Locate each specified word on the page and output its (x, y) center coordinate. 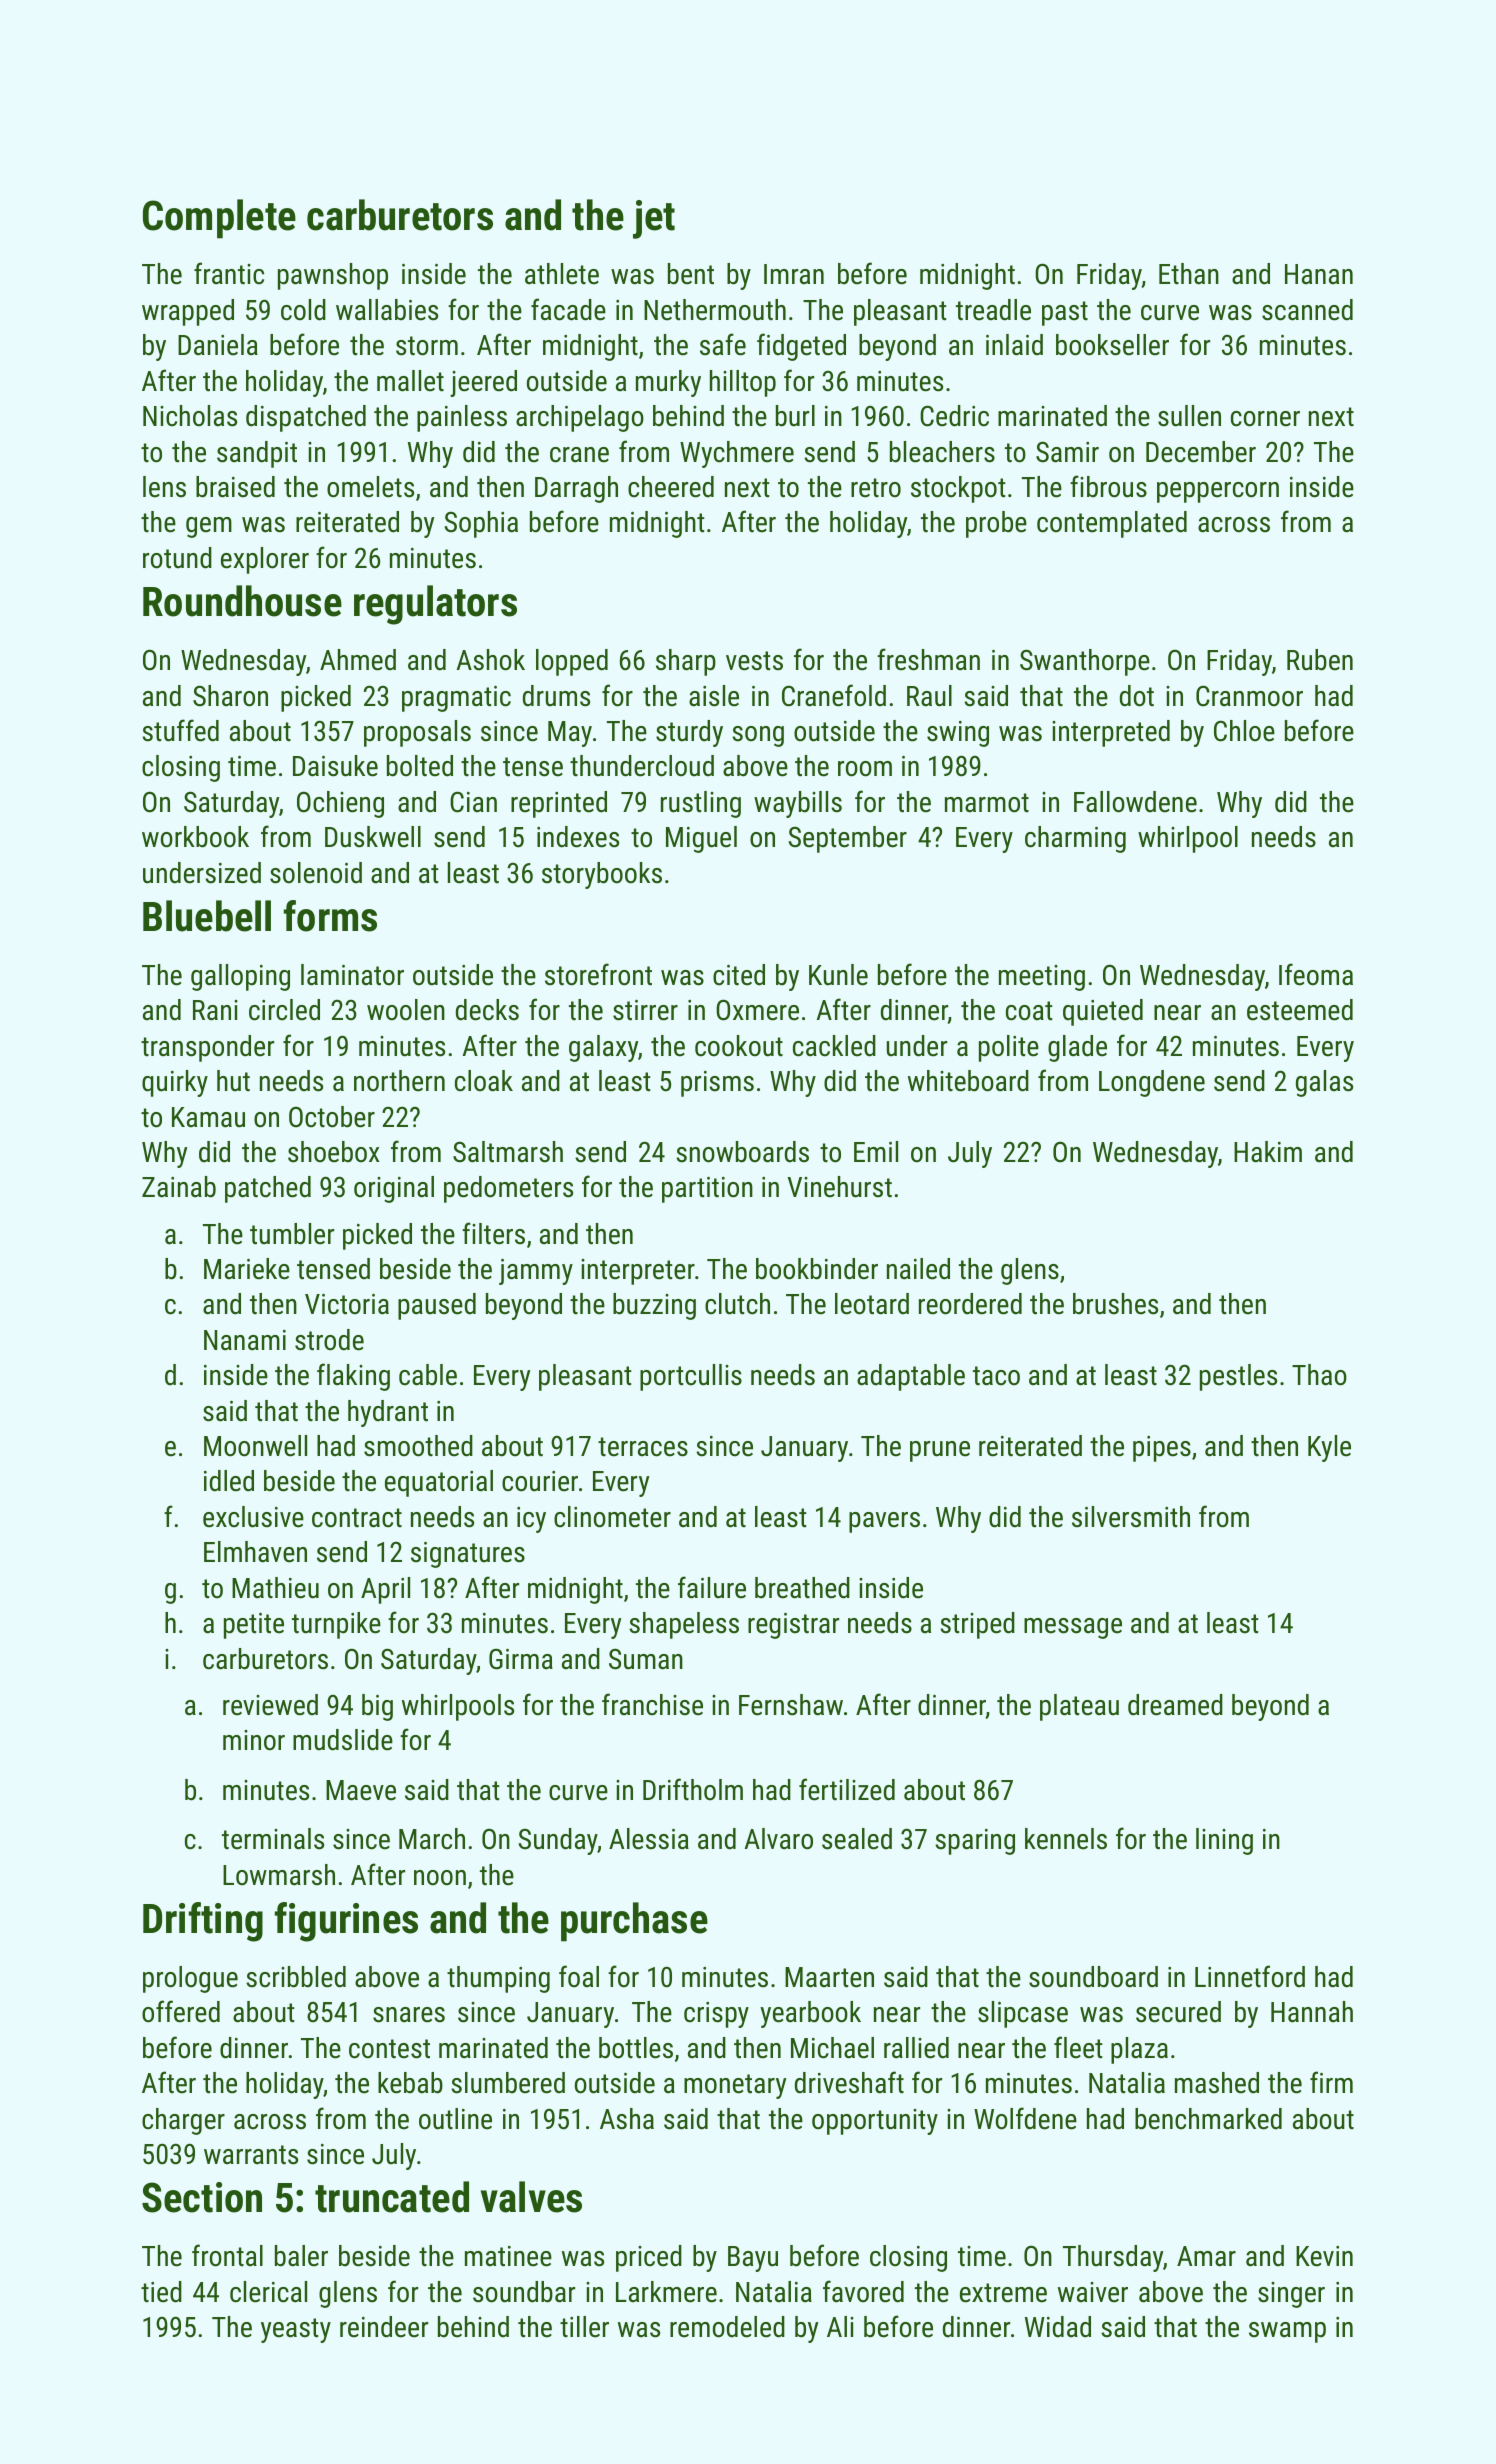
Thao (1319, 1375)
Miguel (701, 839)
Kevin (1324, 2256)
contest (389, 2049)
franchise (652, 1704)
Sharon (230, 696)
